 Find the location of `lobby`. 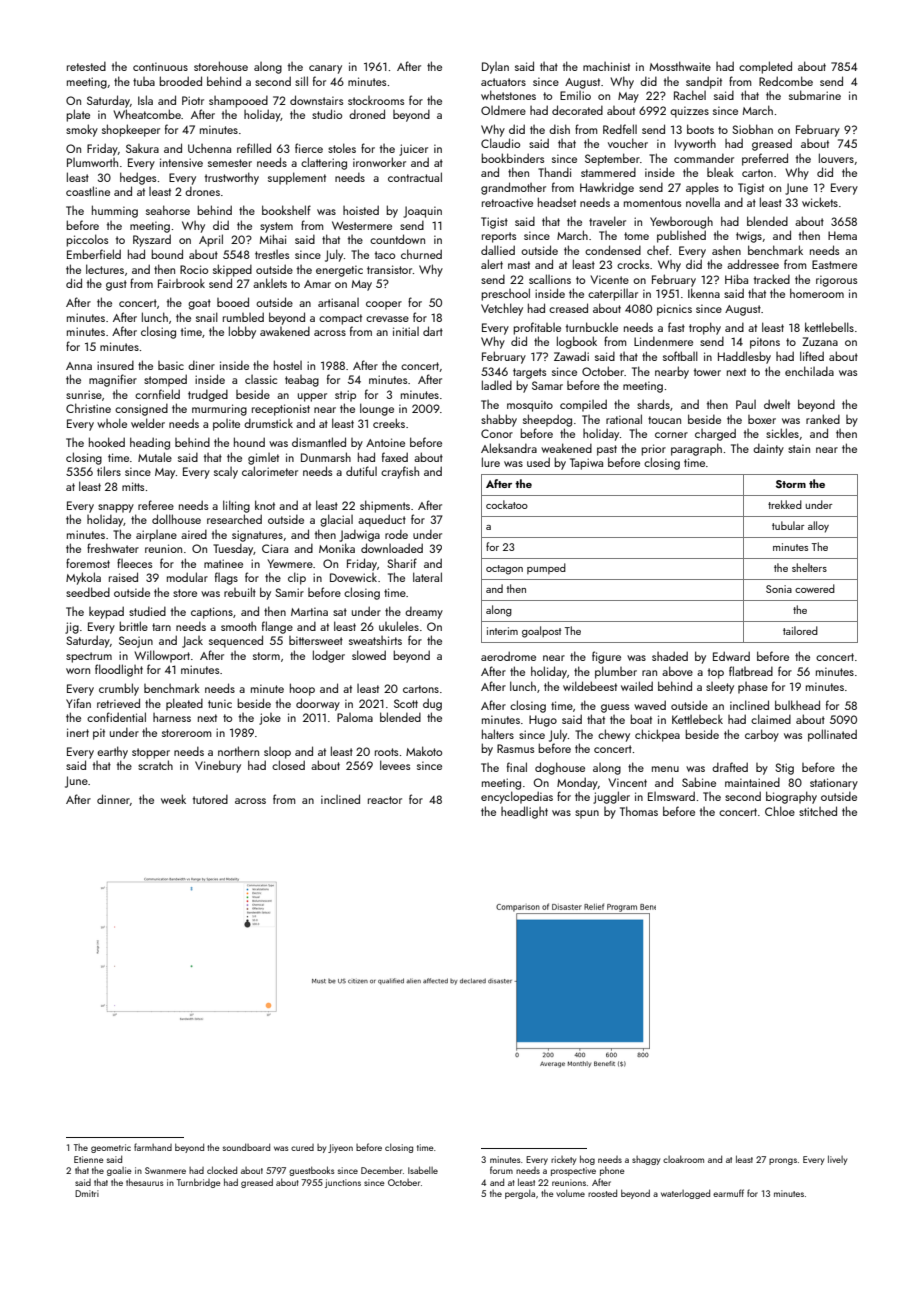

lobby is located at coordinates (242, 332).
